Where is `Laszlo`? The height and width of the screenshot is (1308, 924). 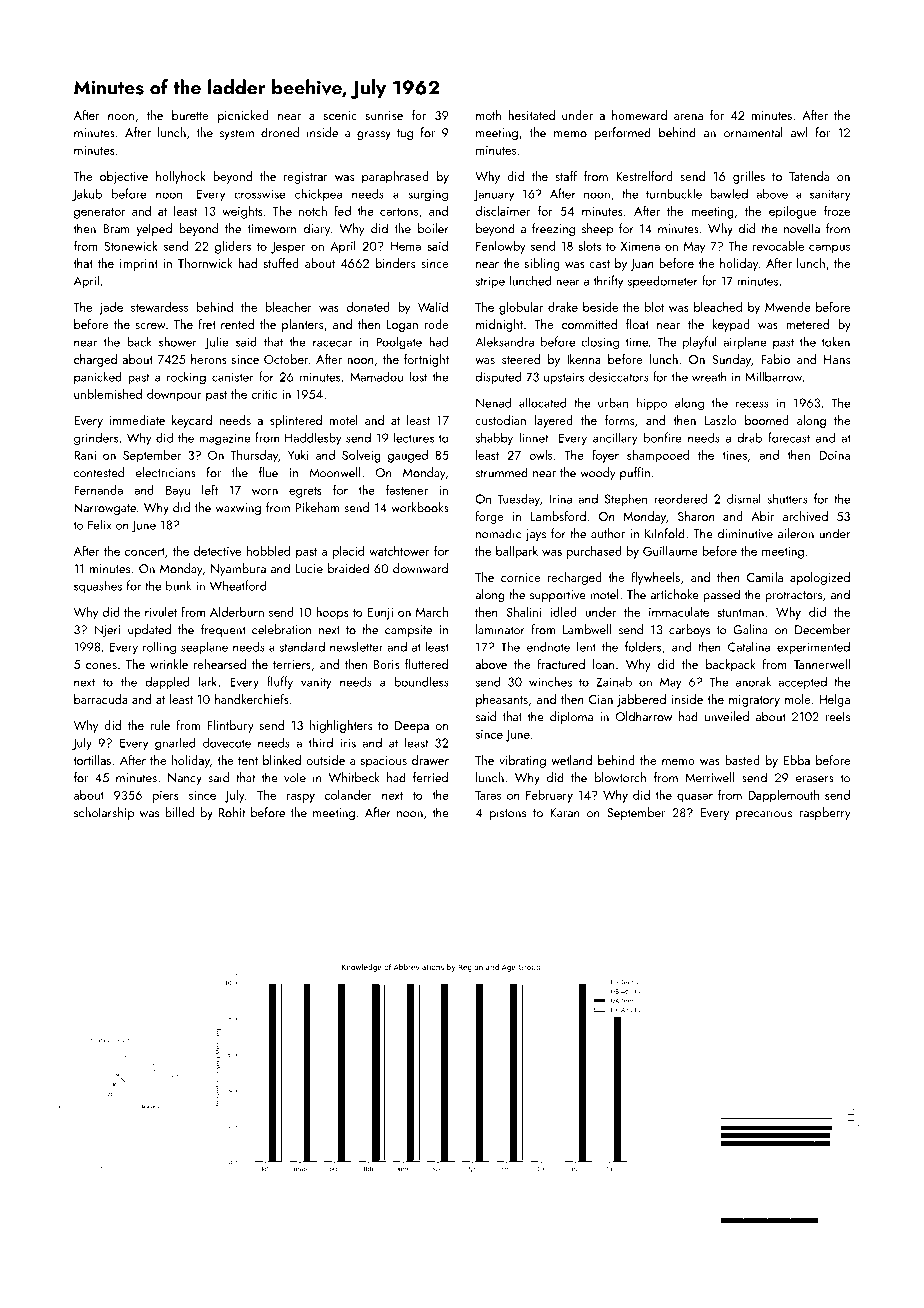 Laszlo is located at coordinates (720, 420).
